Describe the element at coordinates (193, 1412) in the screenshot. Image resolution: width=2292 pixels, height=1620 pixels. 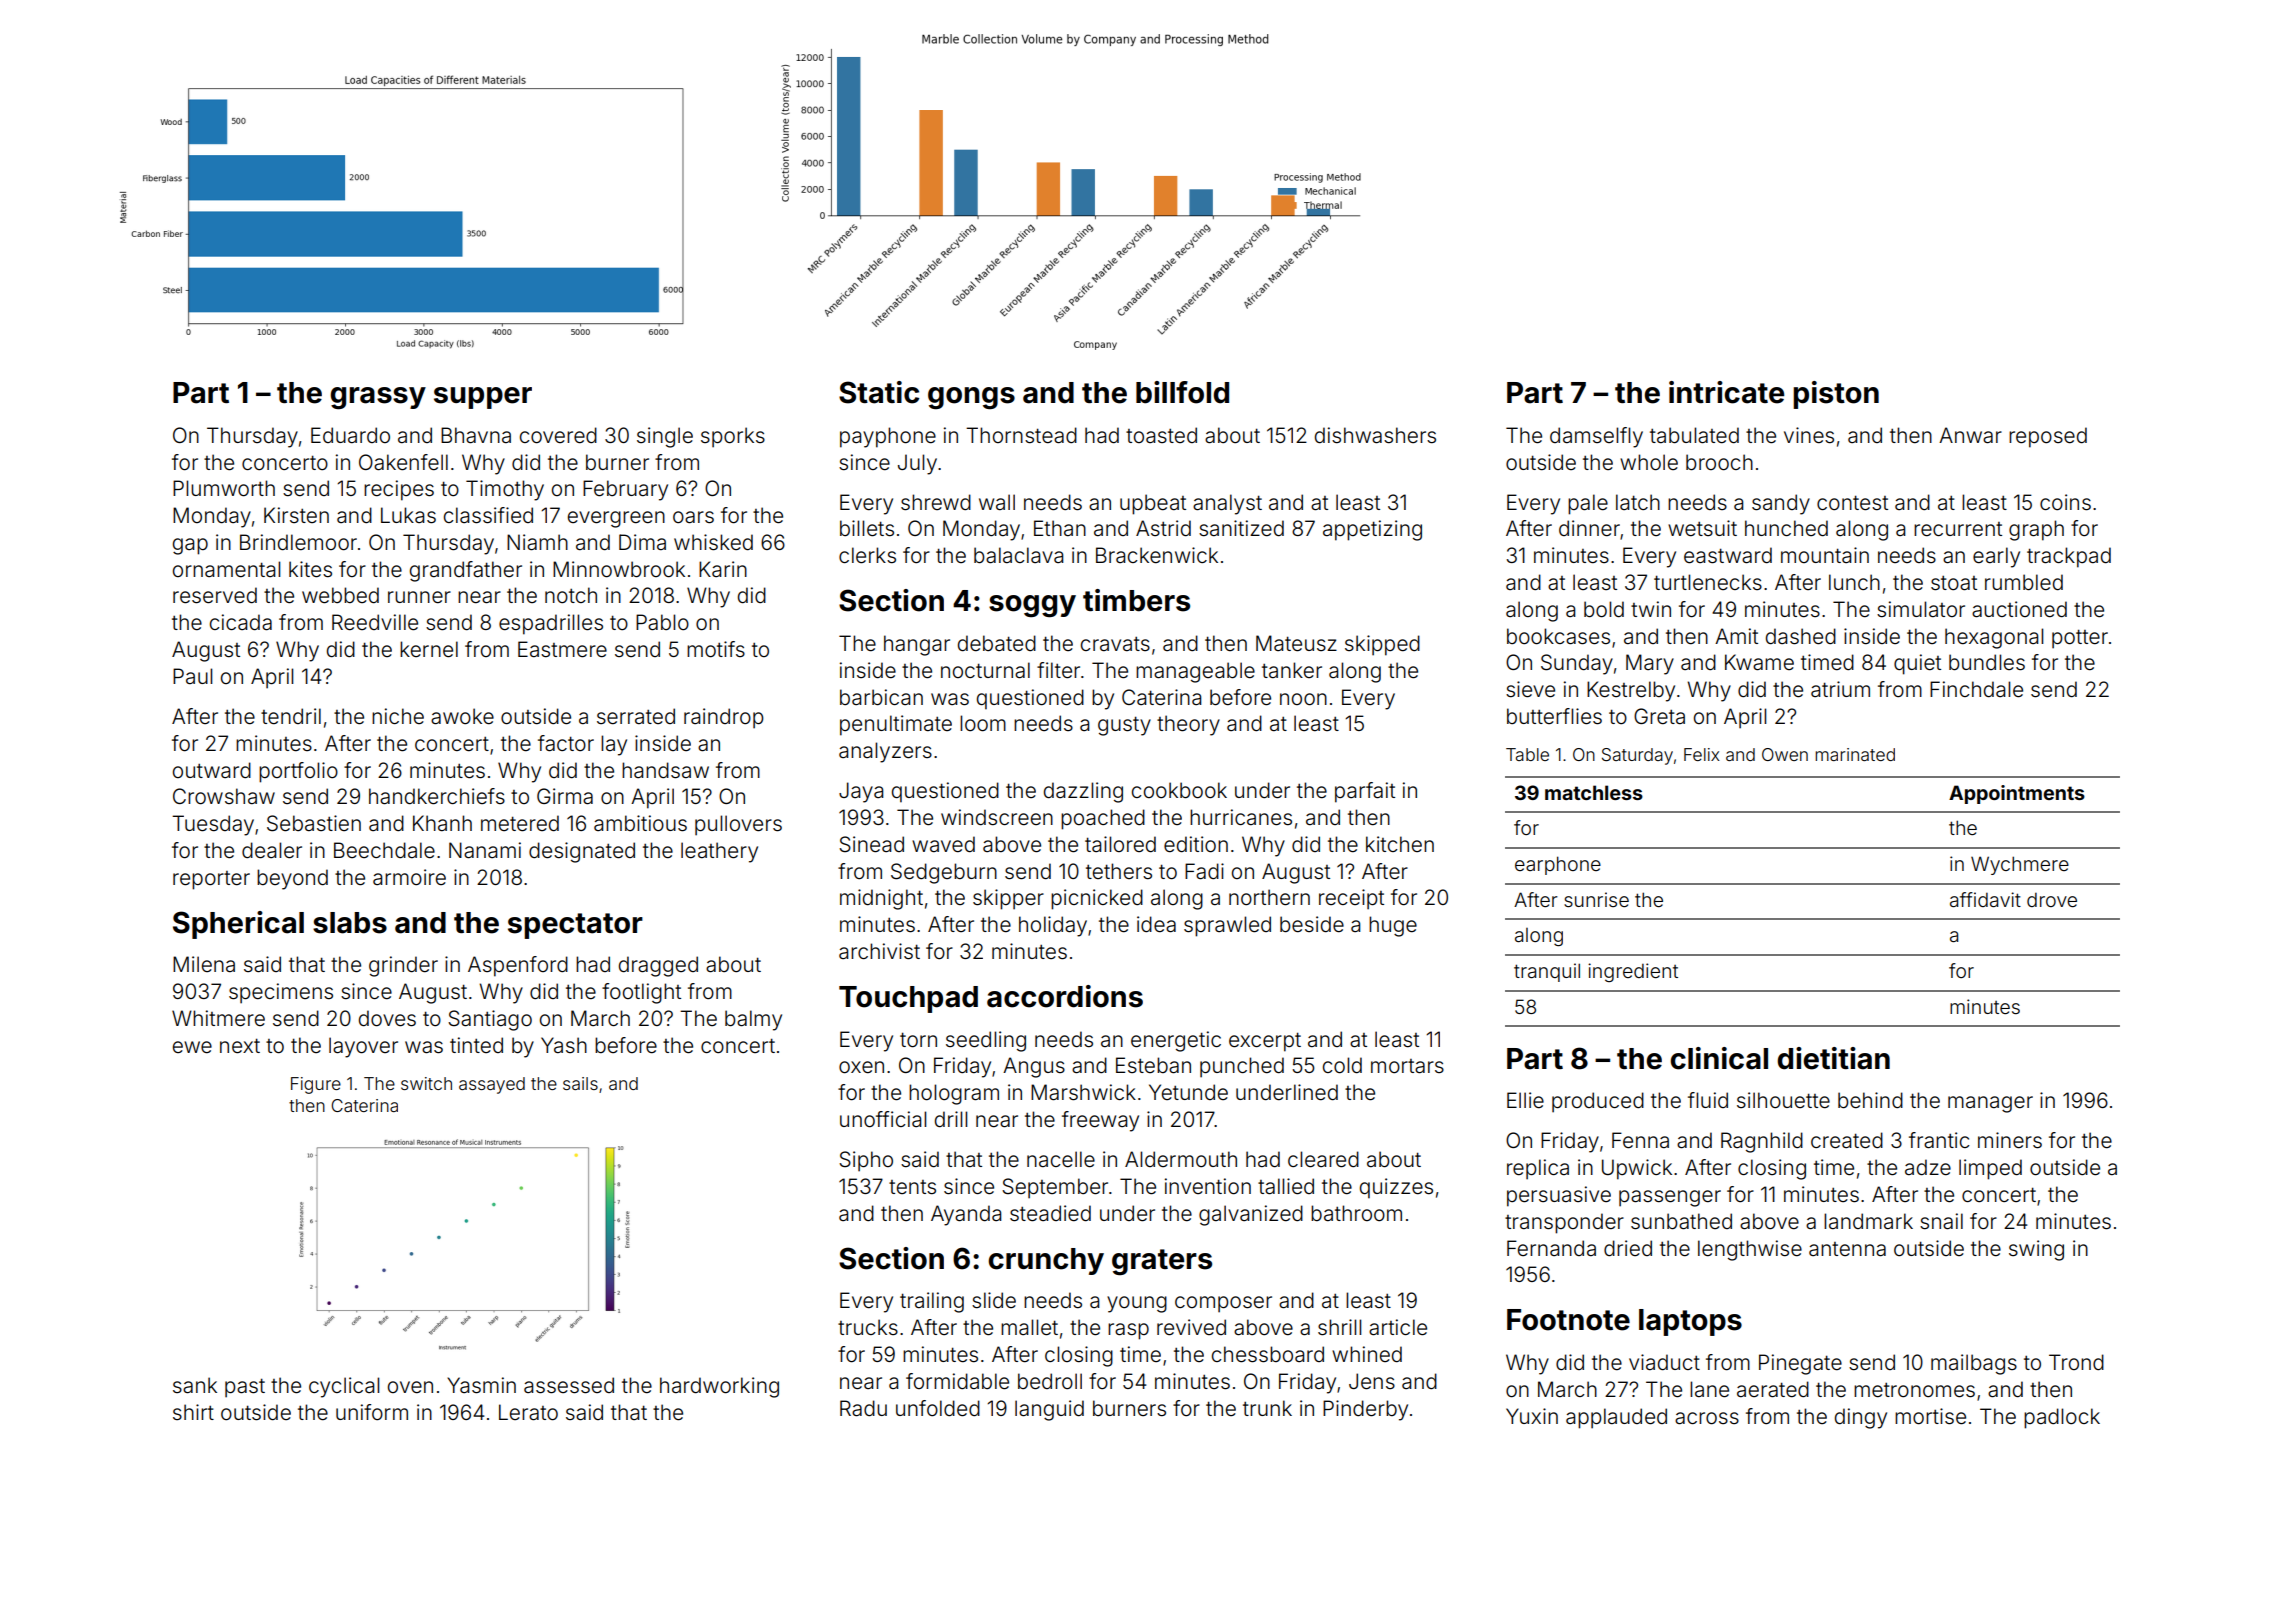
I see `shirt` at that location.
